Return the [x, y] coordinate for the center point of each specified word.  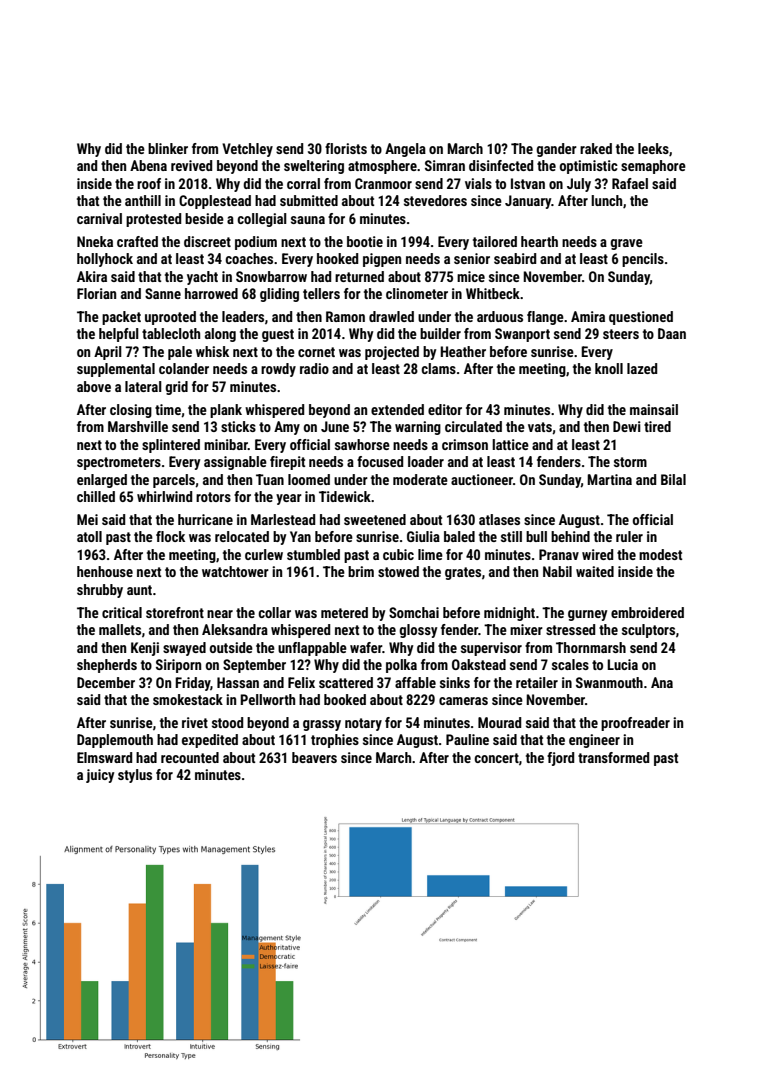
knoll [609, 368]
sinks [455, 682]
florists [346, 148]
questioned [641, 318]
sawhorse [362, 444]
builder [440, 333]
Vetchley [247, 150]
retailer [537, 682]
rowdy [278, 370]
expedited [210, 741]
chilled [96, 496]
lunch [606, 200]
